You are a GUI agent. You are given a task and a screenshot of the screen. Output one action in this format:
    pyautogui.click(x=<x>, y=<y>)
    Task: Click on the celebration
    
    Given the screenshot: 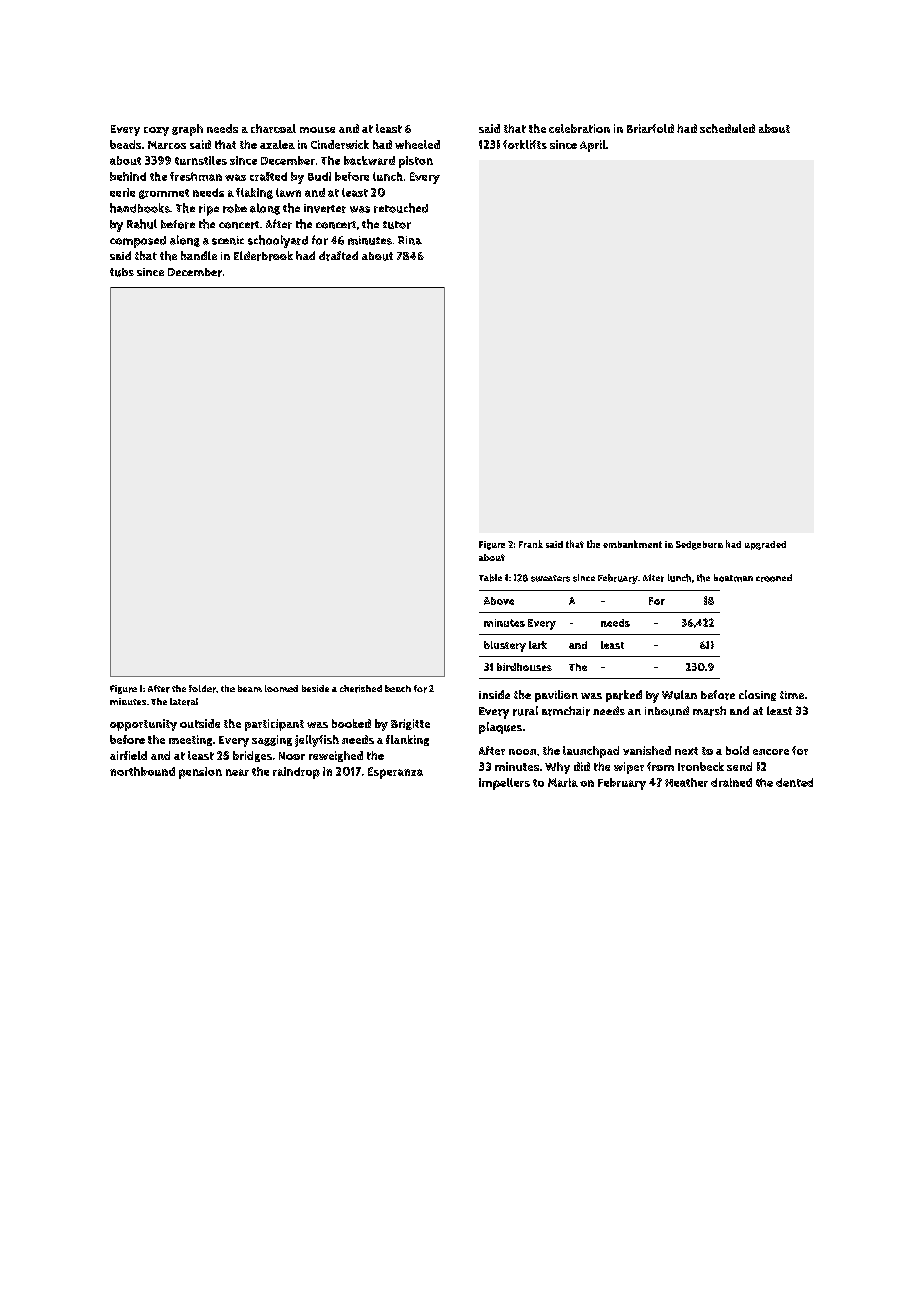 What is the action you would take?
    pyautogui.click(x=579, y=128)
